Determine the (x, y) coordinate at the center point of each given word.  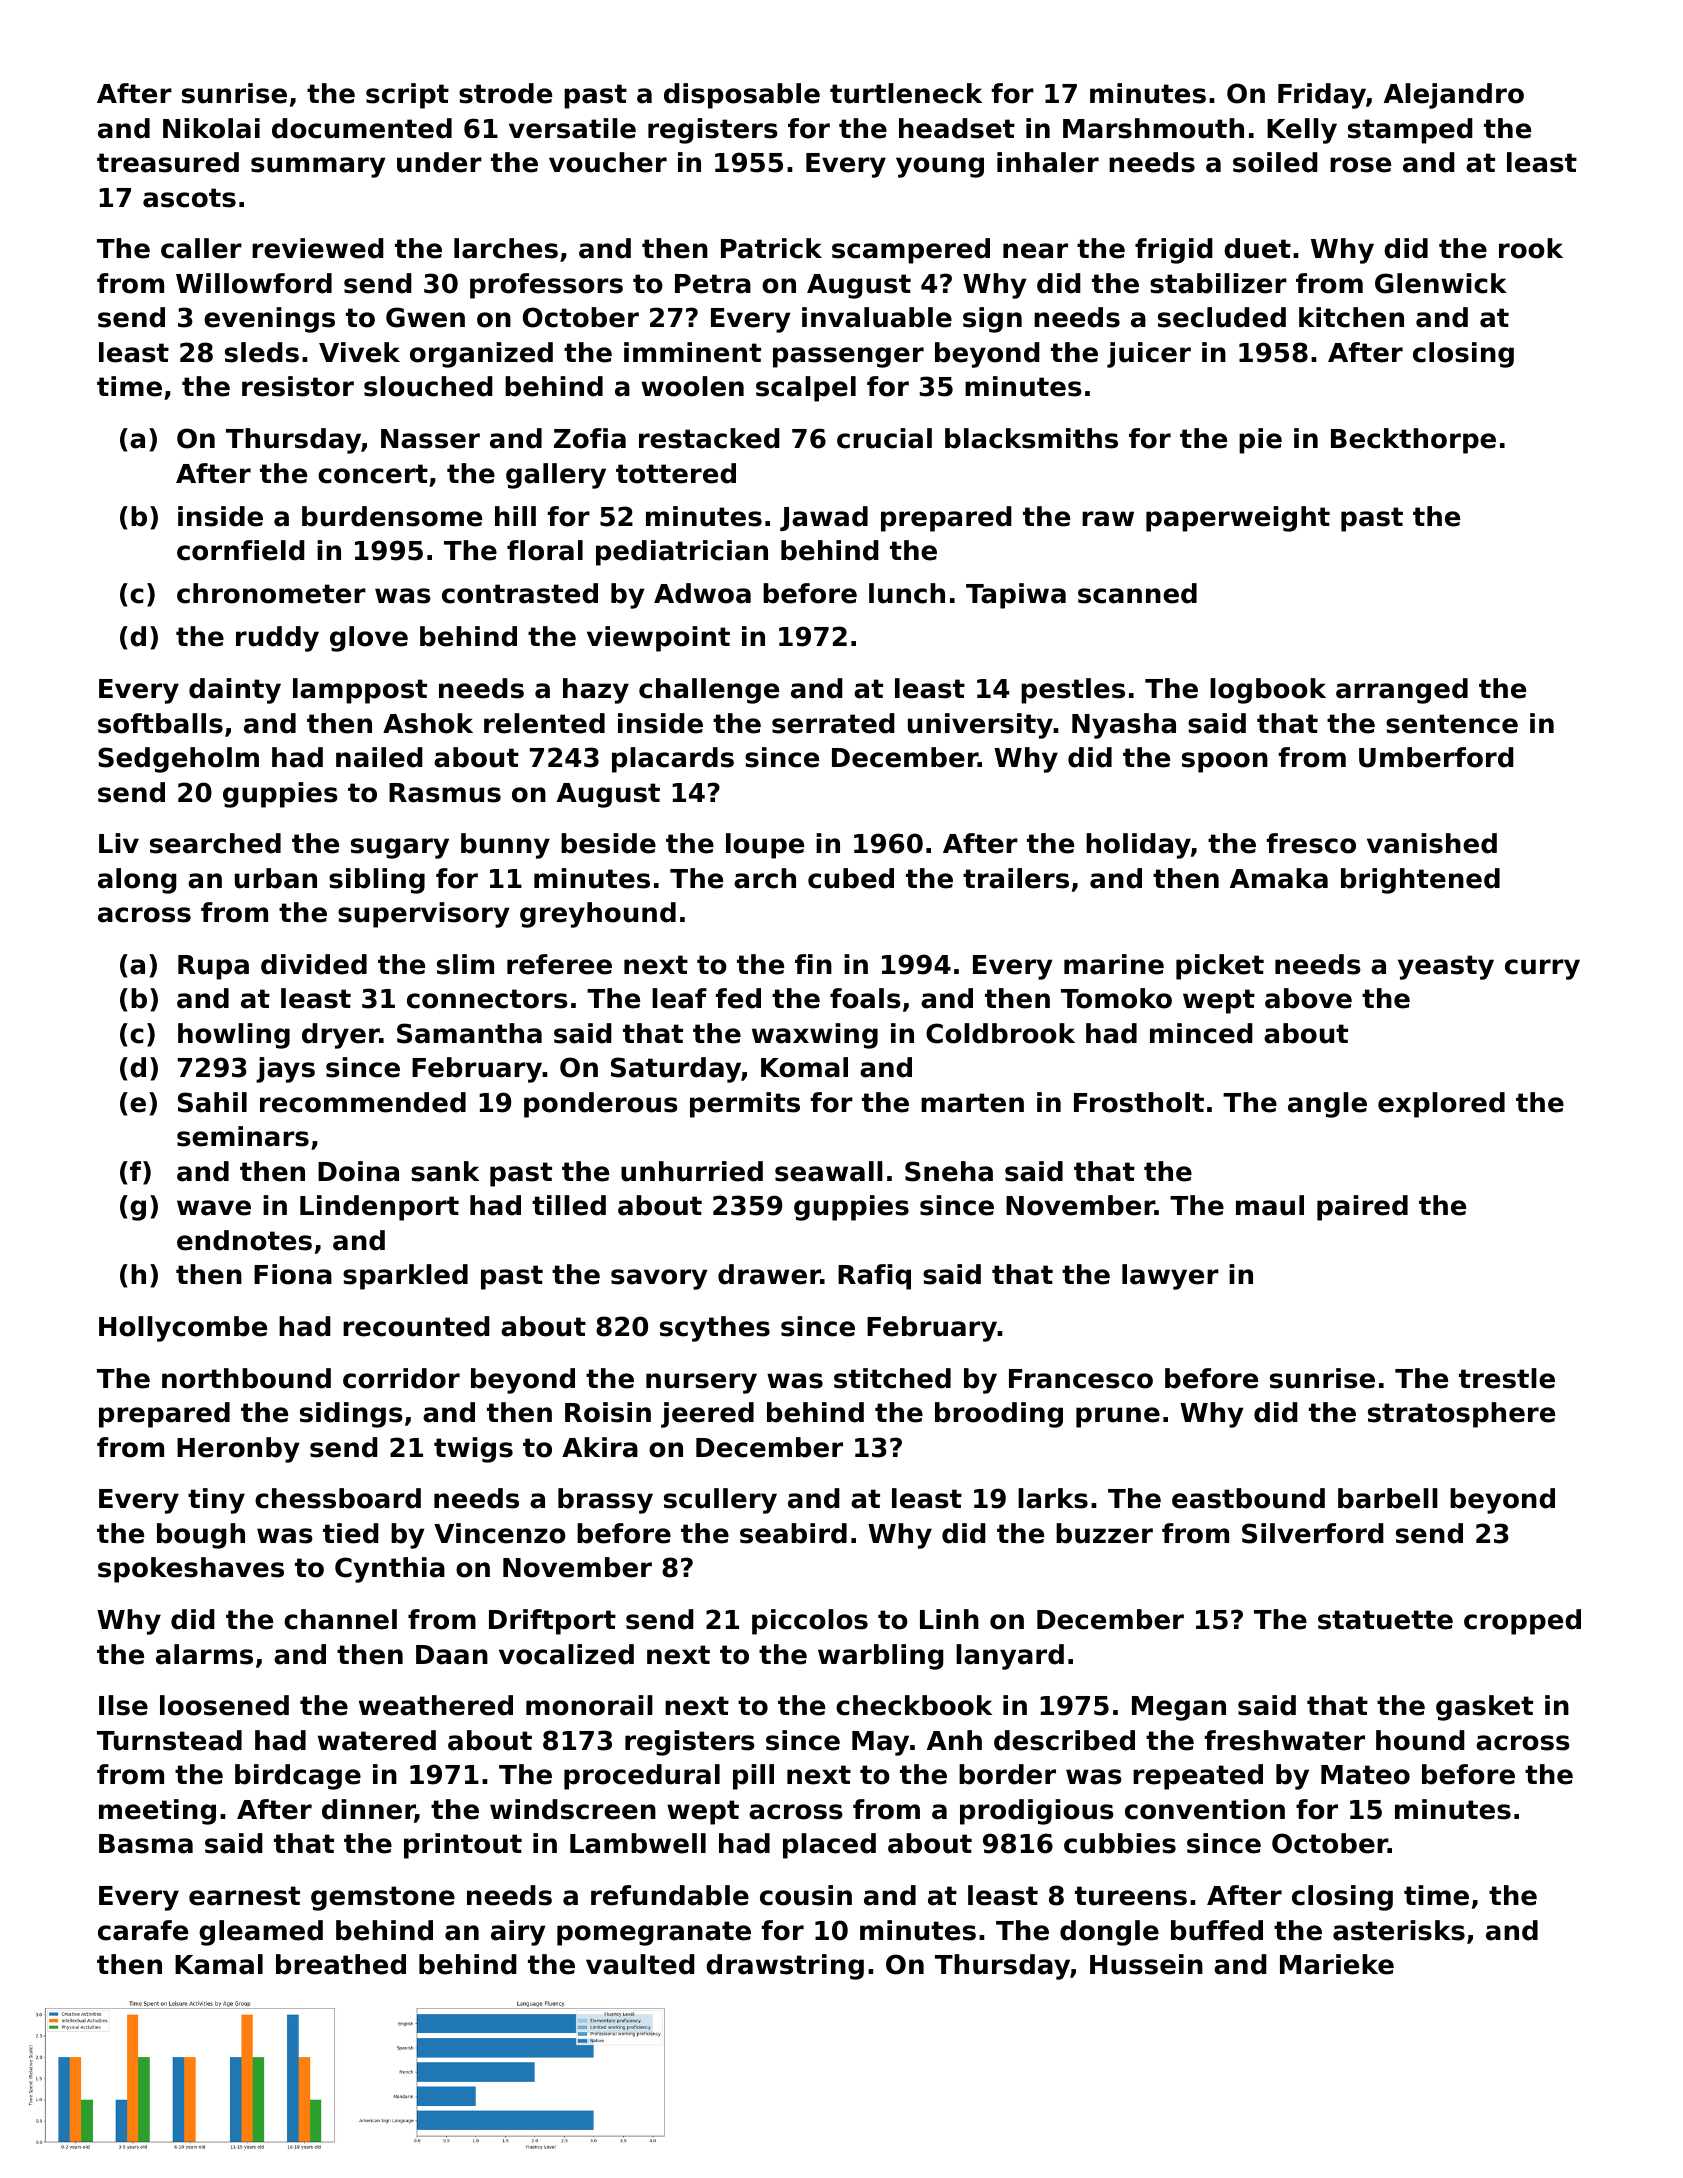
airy (518, 1933)
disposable (742, 96)
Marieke (1337, 1964)
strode (505, 93)
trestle (1507, 1378)
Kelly (1302, 131)
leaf (679, 998)
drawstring (785, 1967)
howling (234, 1036)
